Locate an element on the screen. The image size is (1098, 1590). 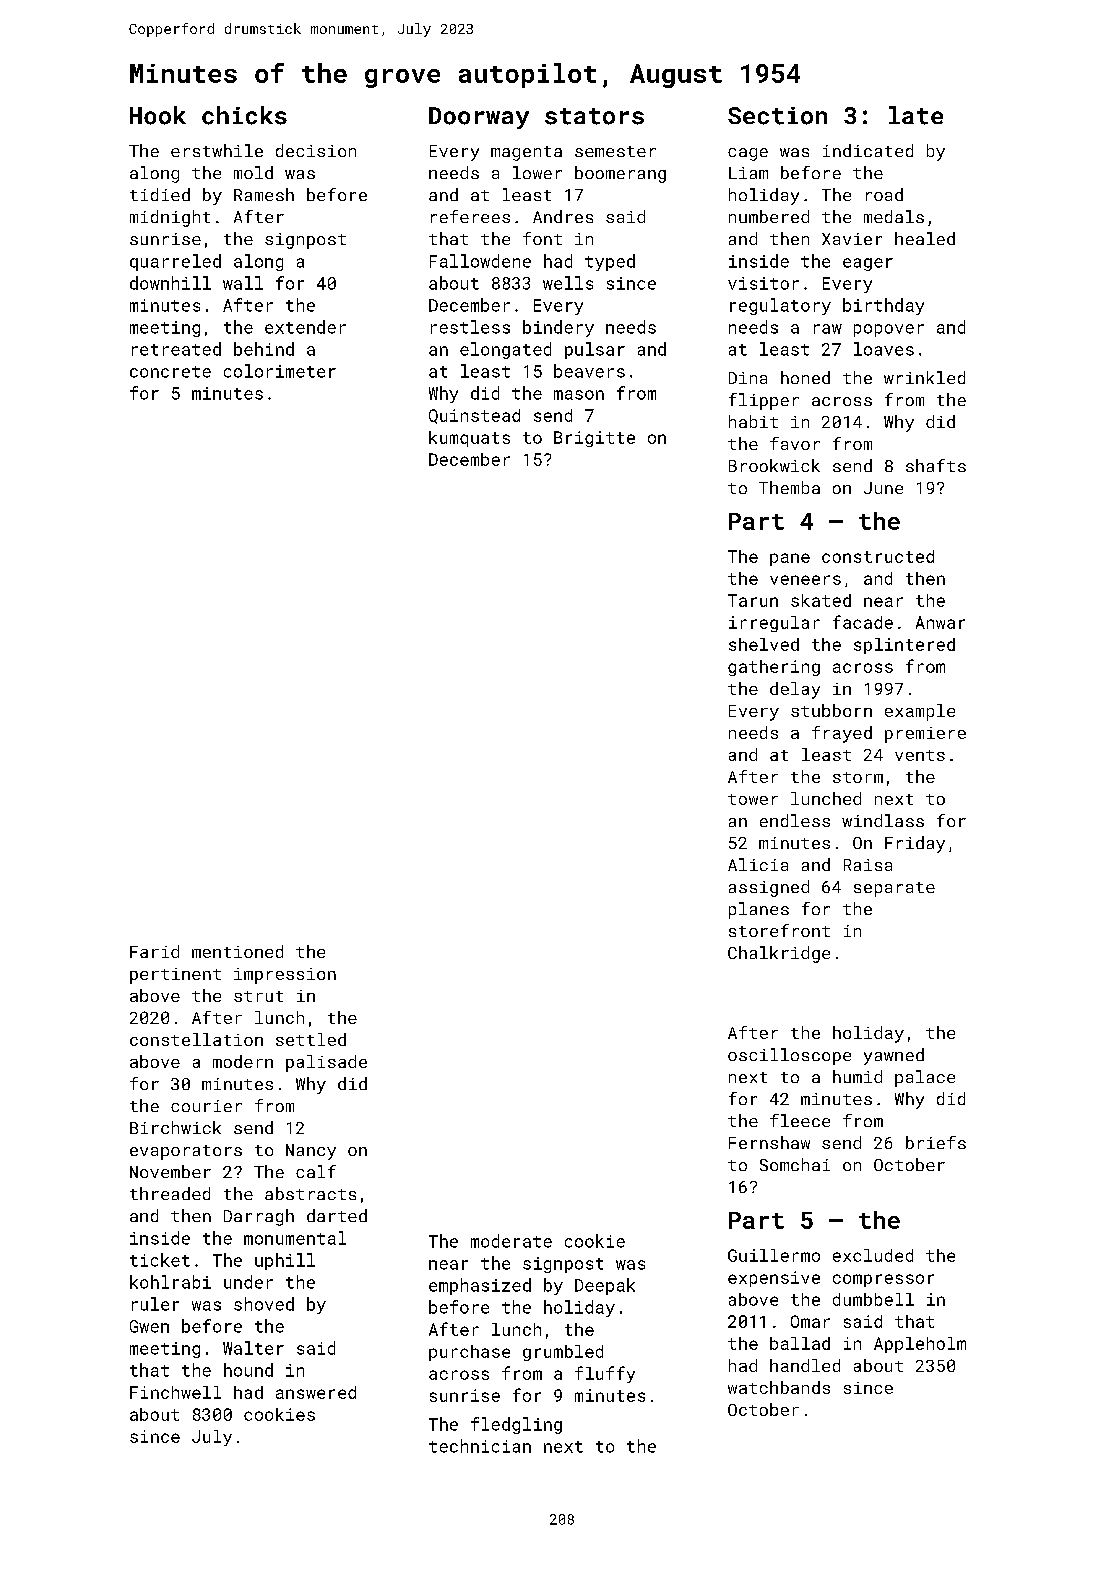
concrete is located at coordinates (170, 372).
